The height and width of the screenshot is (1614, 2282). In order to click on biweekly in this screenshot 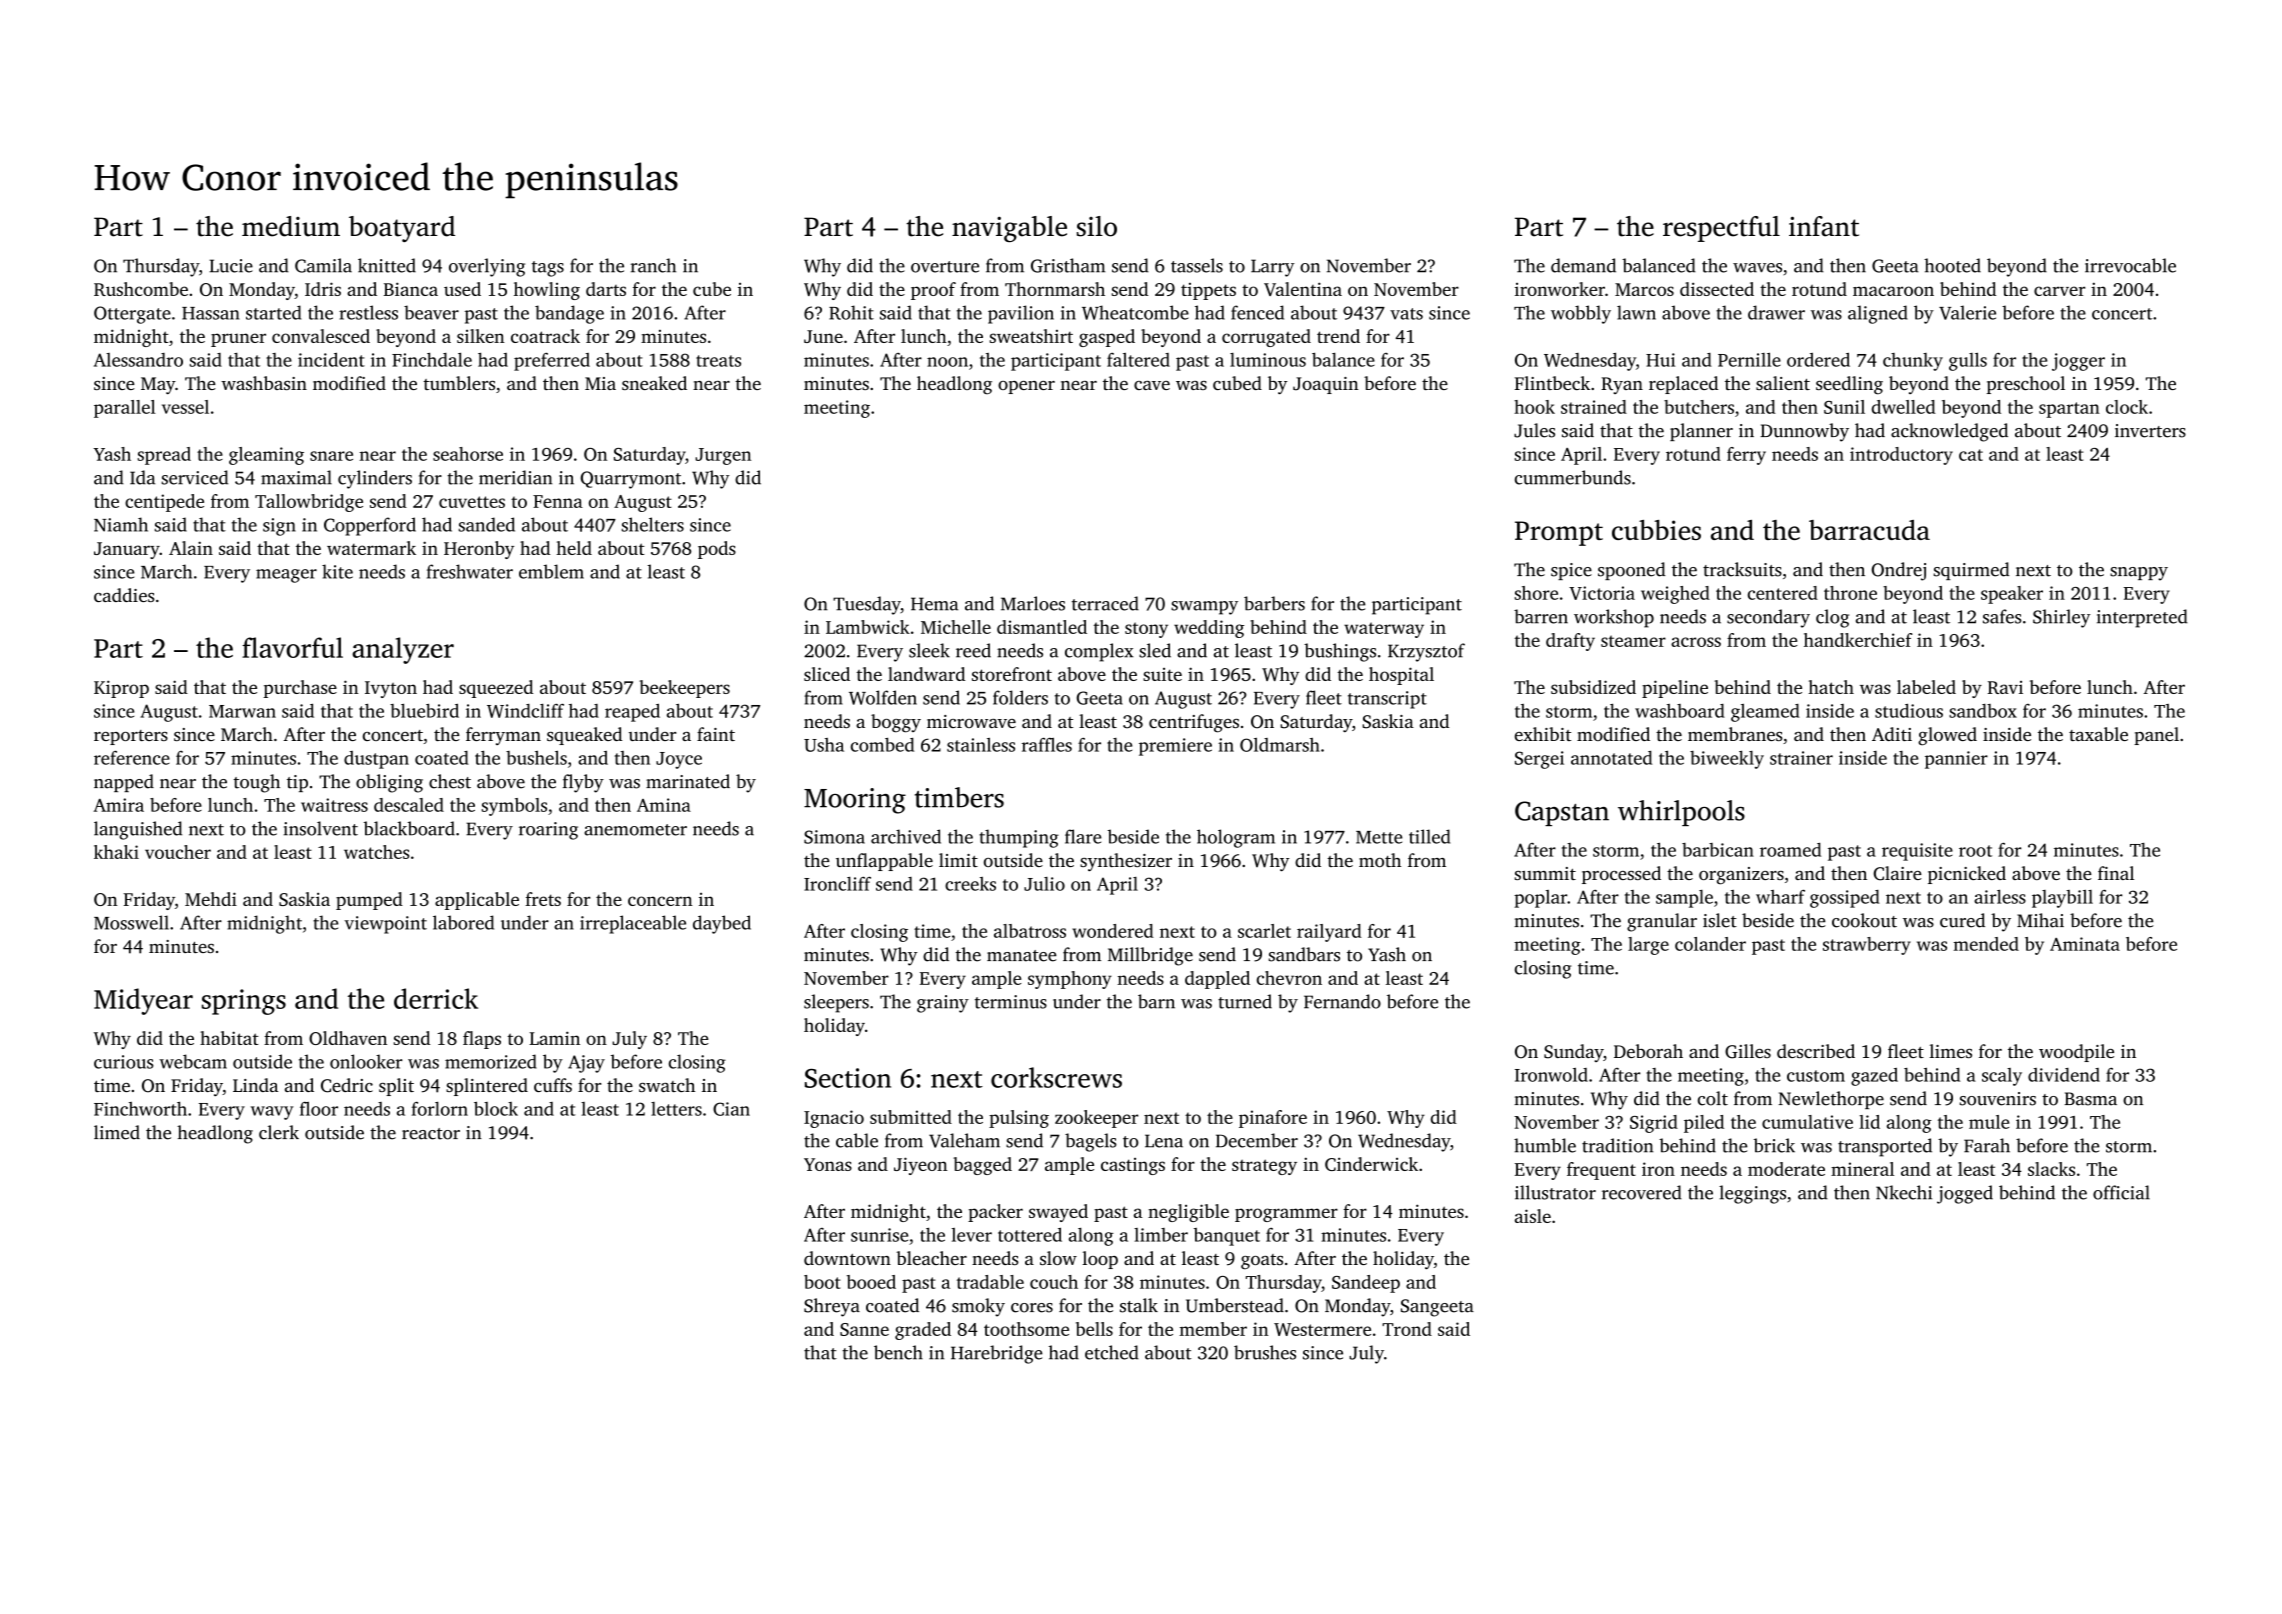, I will do `click(1727, 760)`.
